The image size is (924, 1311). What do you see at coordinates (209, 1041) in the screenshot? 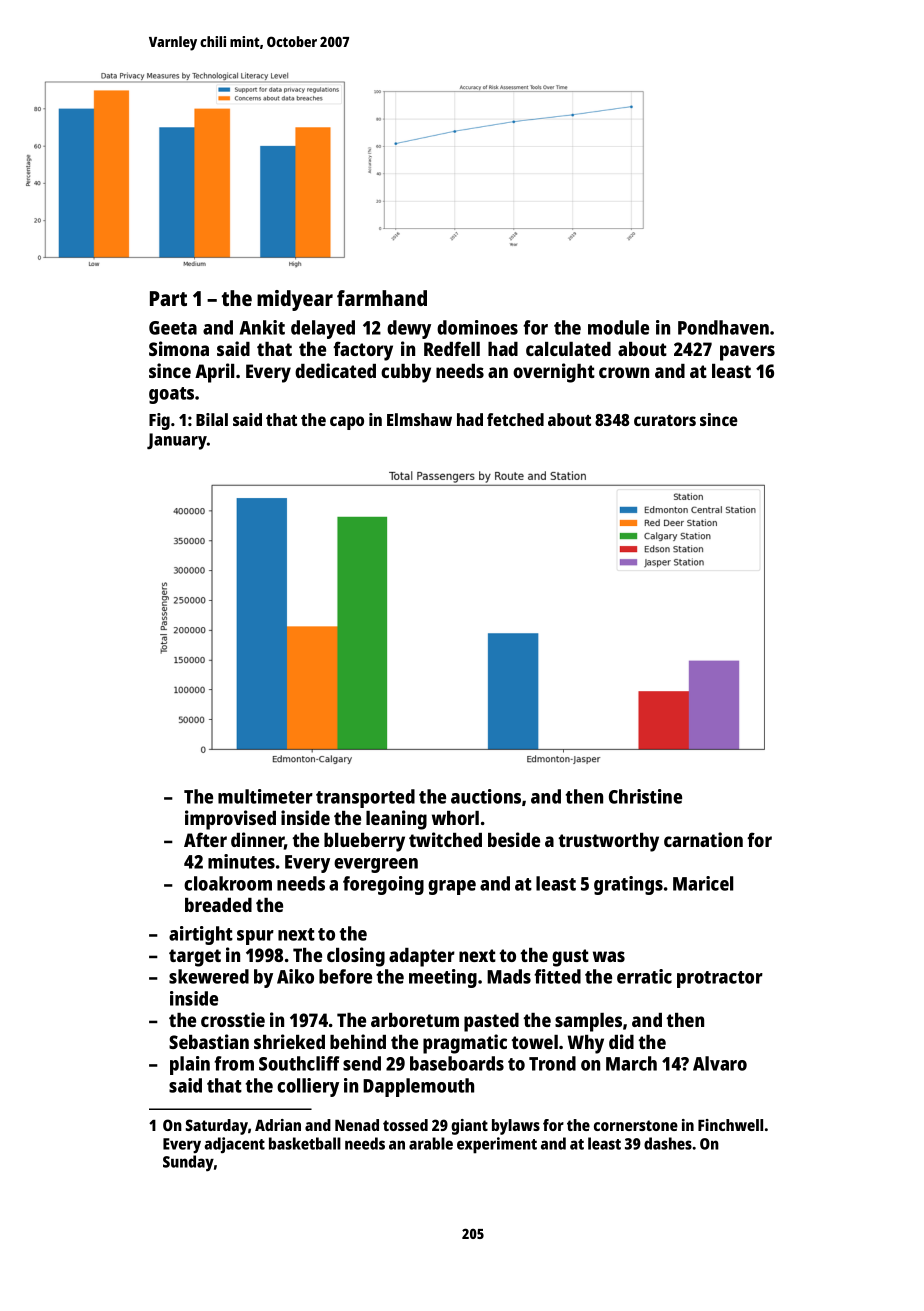
I see `Sebastian` at bounding box center [209, 1041].
